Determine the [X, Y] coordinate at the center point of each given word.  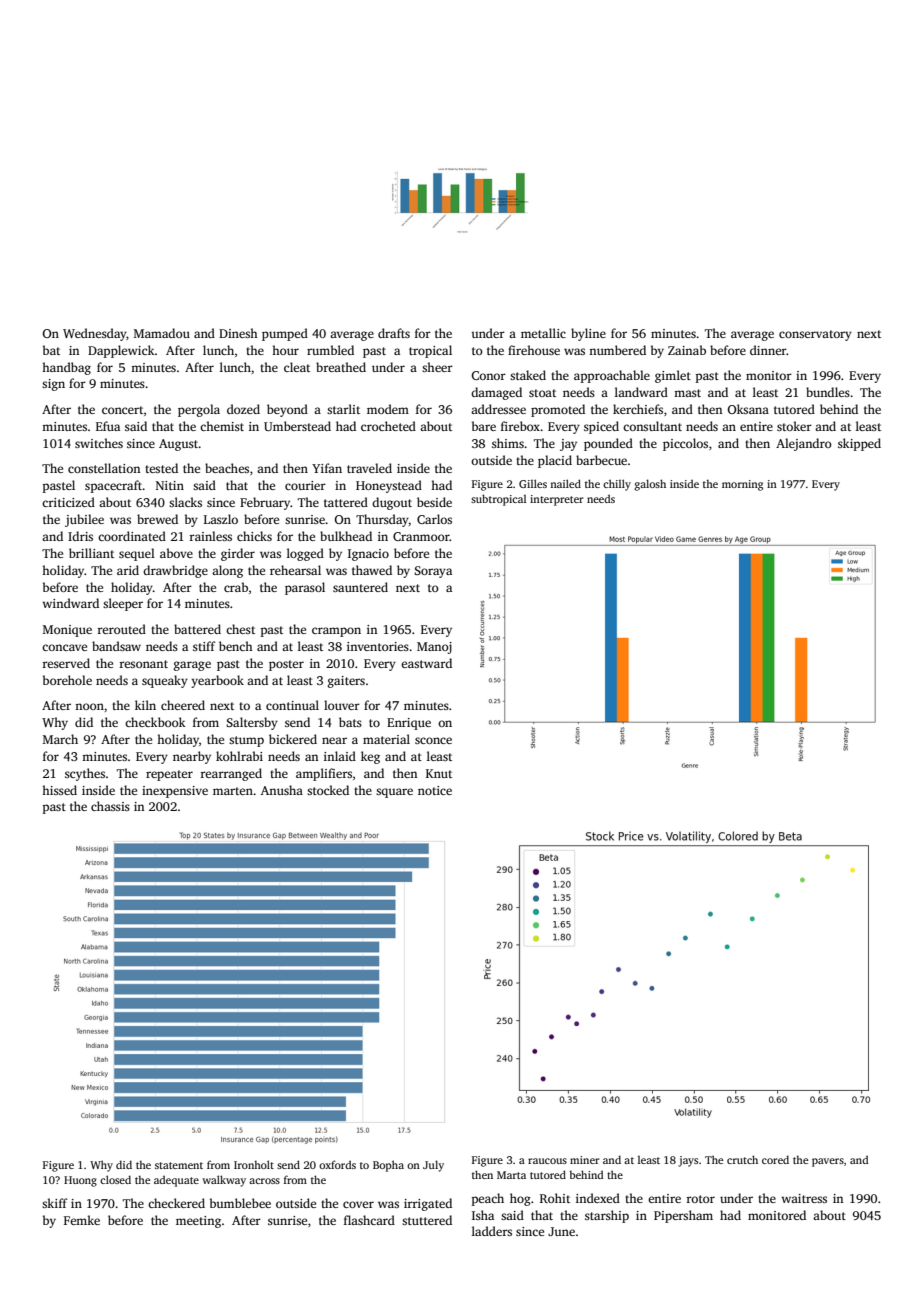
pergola [199, 410]
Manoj [434, 648]
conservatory [815, 335]
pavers [828, 1162]
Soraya [433, 572]
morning [742, 485]
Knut [439, 773]
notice [435, 790]
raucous [547, 1161]
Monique [67, 631]
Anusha [282, 790]
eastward [426, 663]
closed [115, 1179]
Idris [80, 536]
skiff [55, 1203]
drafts [394, 333]
